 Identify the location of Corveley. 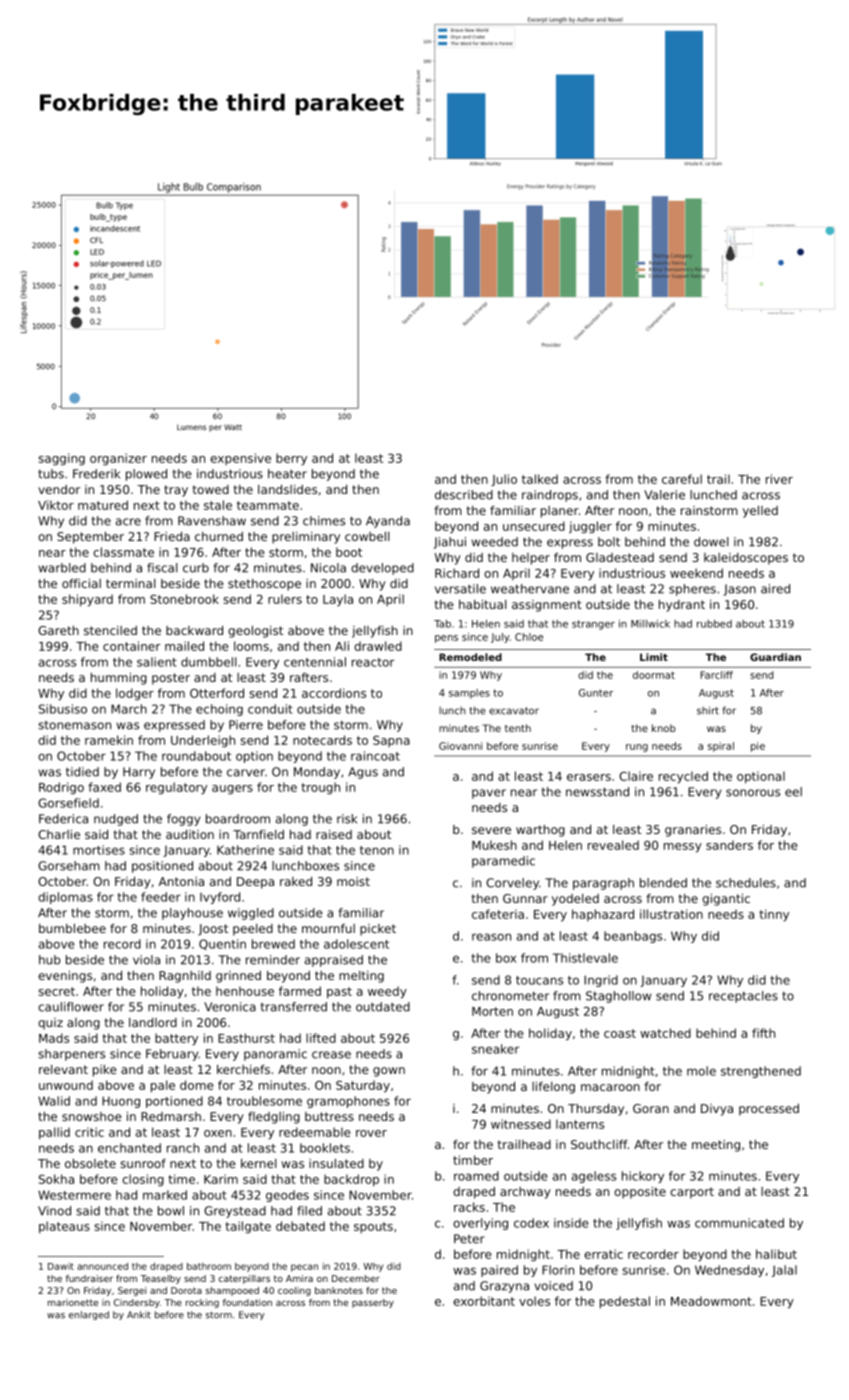
(512, 884).
